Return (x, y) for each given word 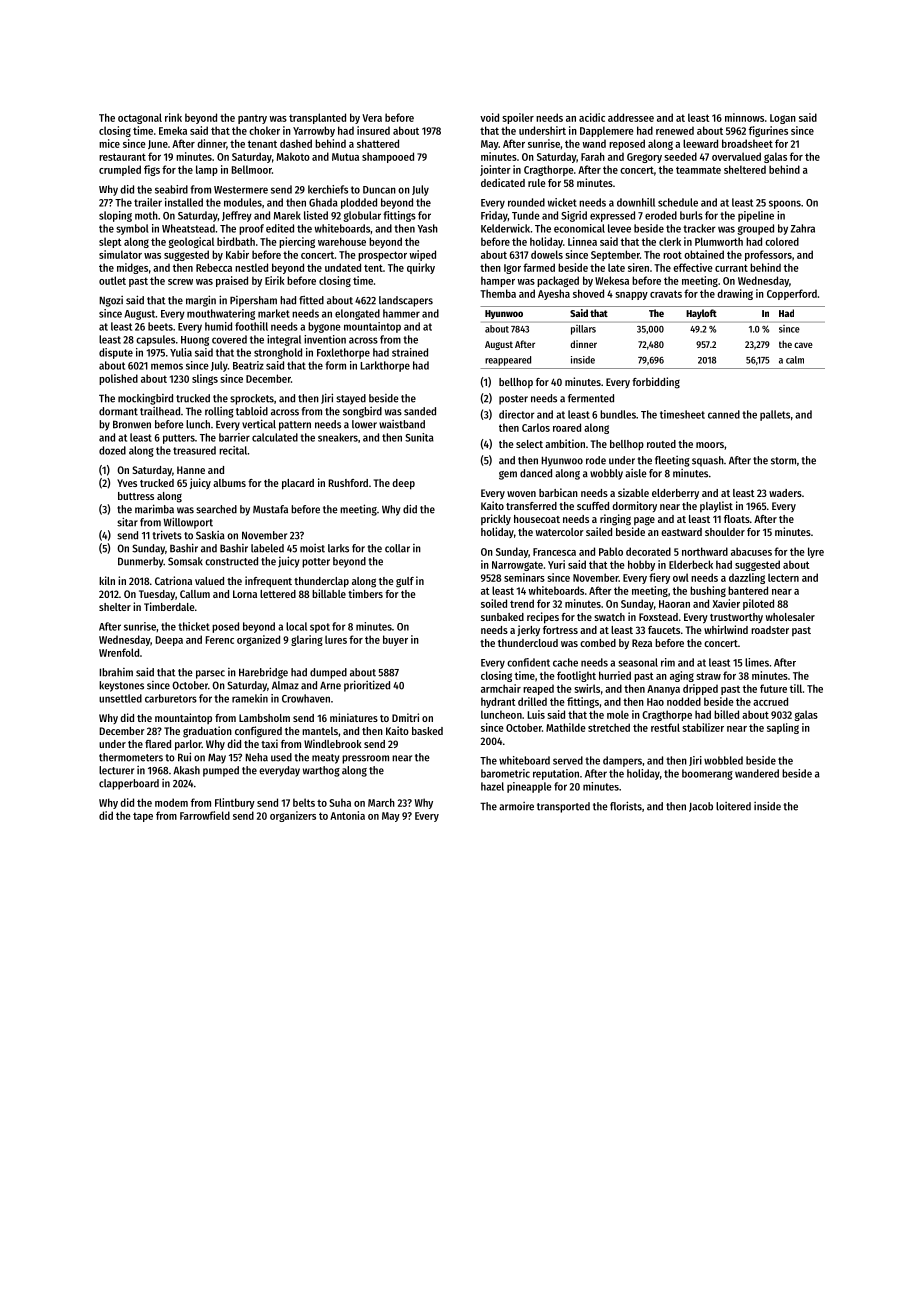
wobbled (723, 760)
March (381, 802)
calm (795, 360)
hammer (401, 313)
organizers (293, 816)
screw (180, 282)
